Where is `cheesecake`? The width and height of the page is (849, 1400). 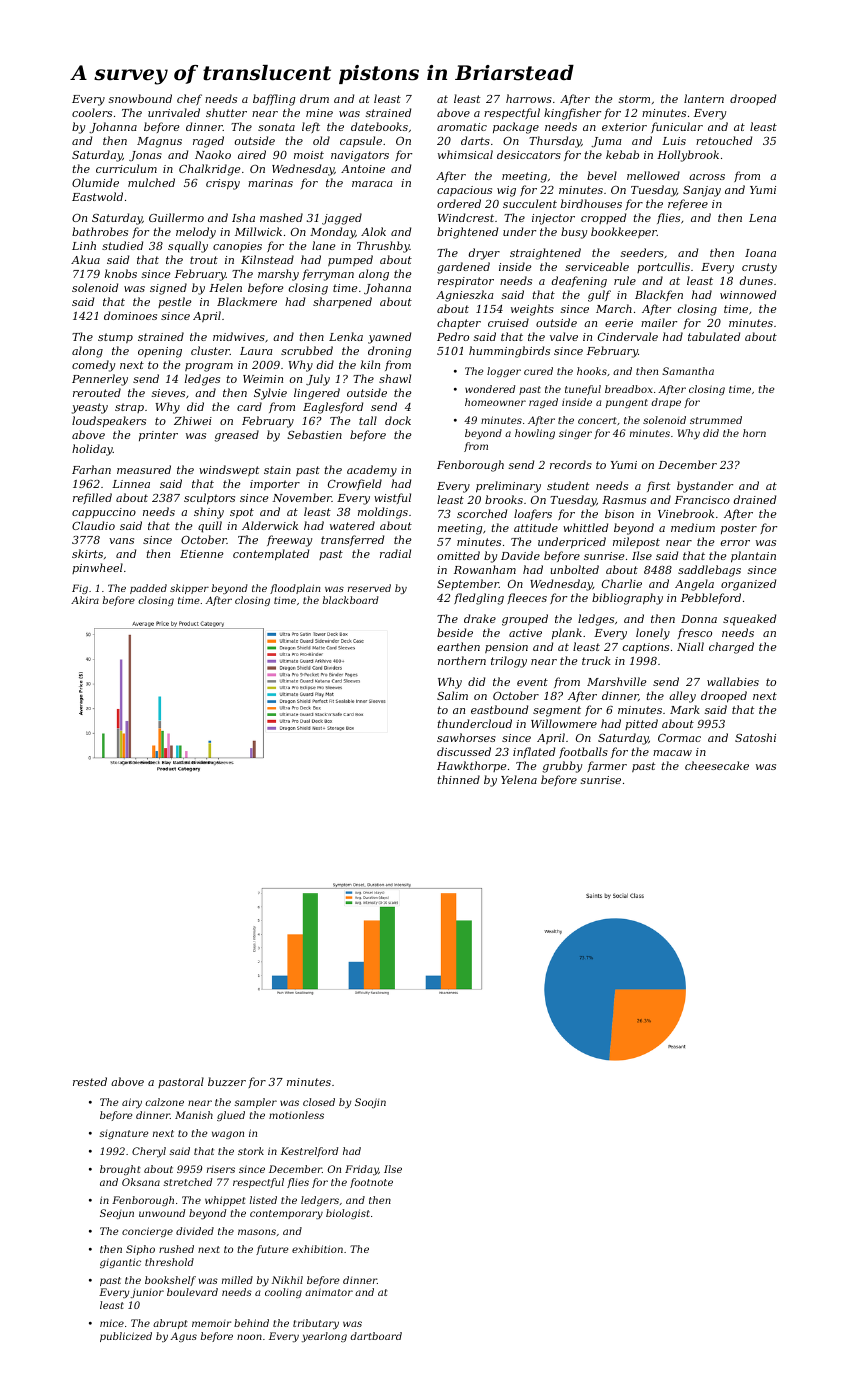 cheesecake is located at coordinates (717, 765).
